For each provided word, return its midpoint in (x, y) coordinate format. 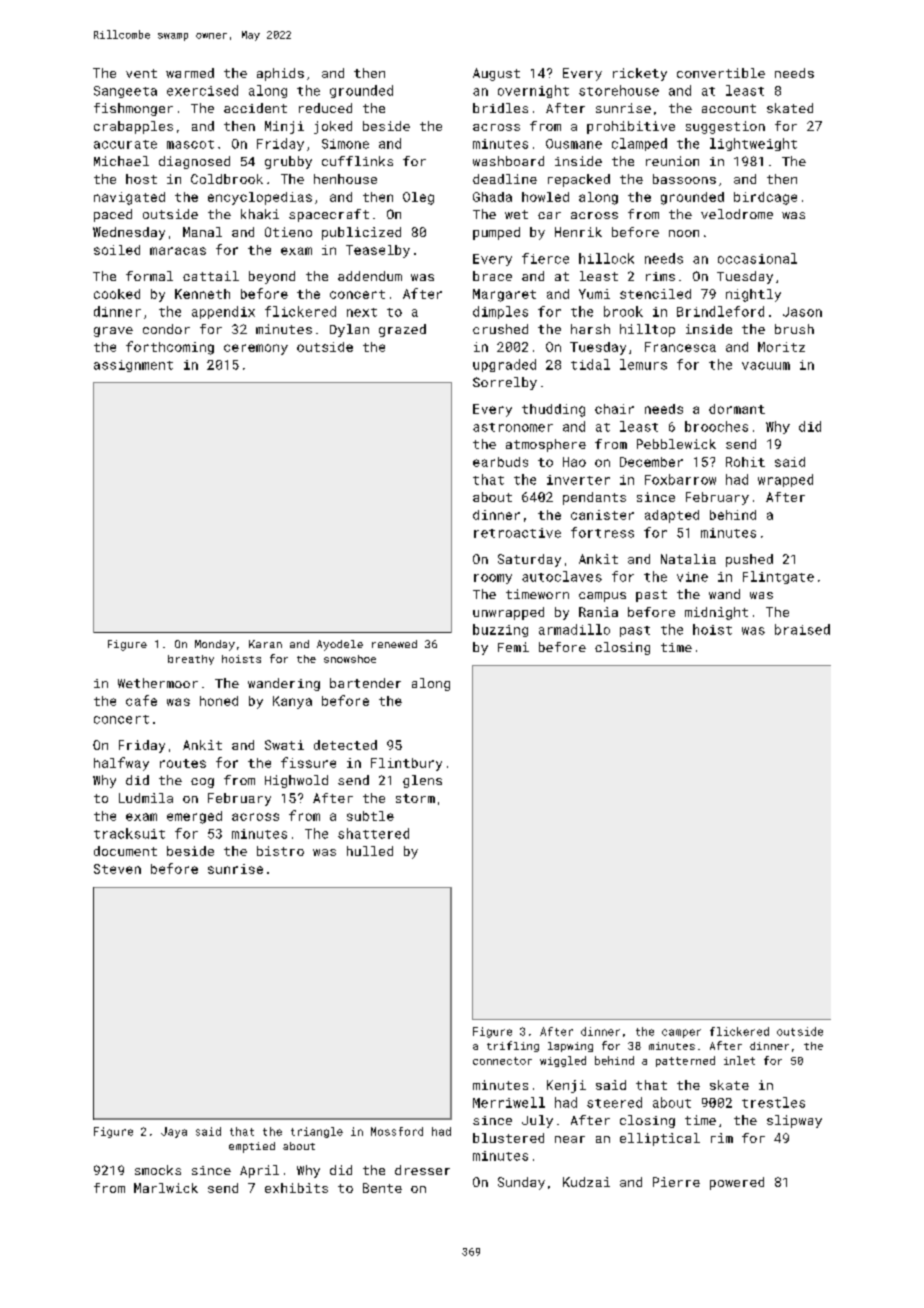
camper (681, 1033)
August (496, 74)
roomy (493, 579)
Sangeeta (125, 92)
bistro (280, 851)
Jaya (174, 1132)
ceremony (256, 349)
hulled (370, 851)
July (537, 1121)
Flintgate (778, 577)
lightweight (753, 144)
